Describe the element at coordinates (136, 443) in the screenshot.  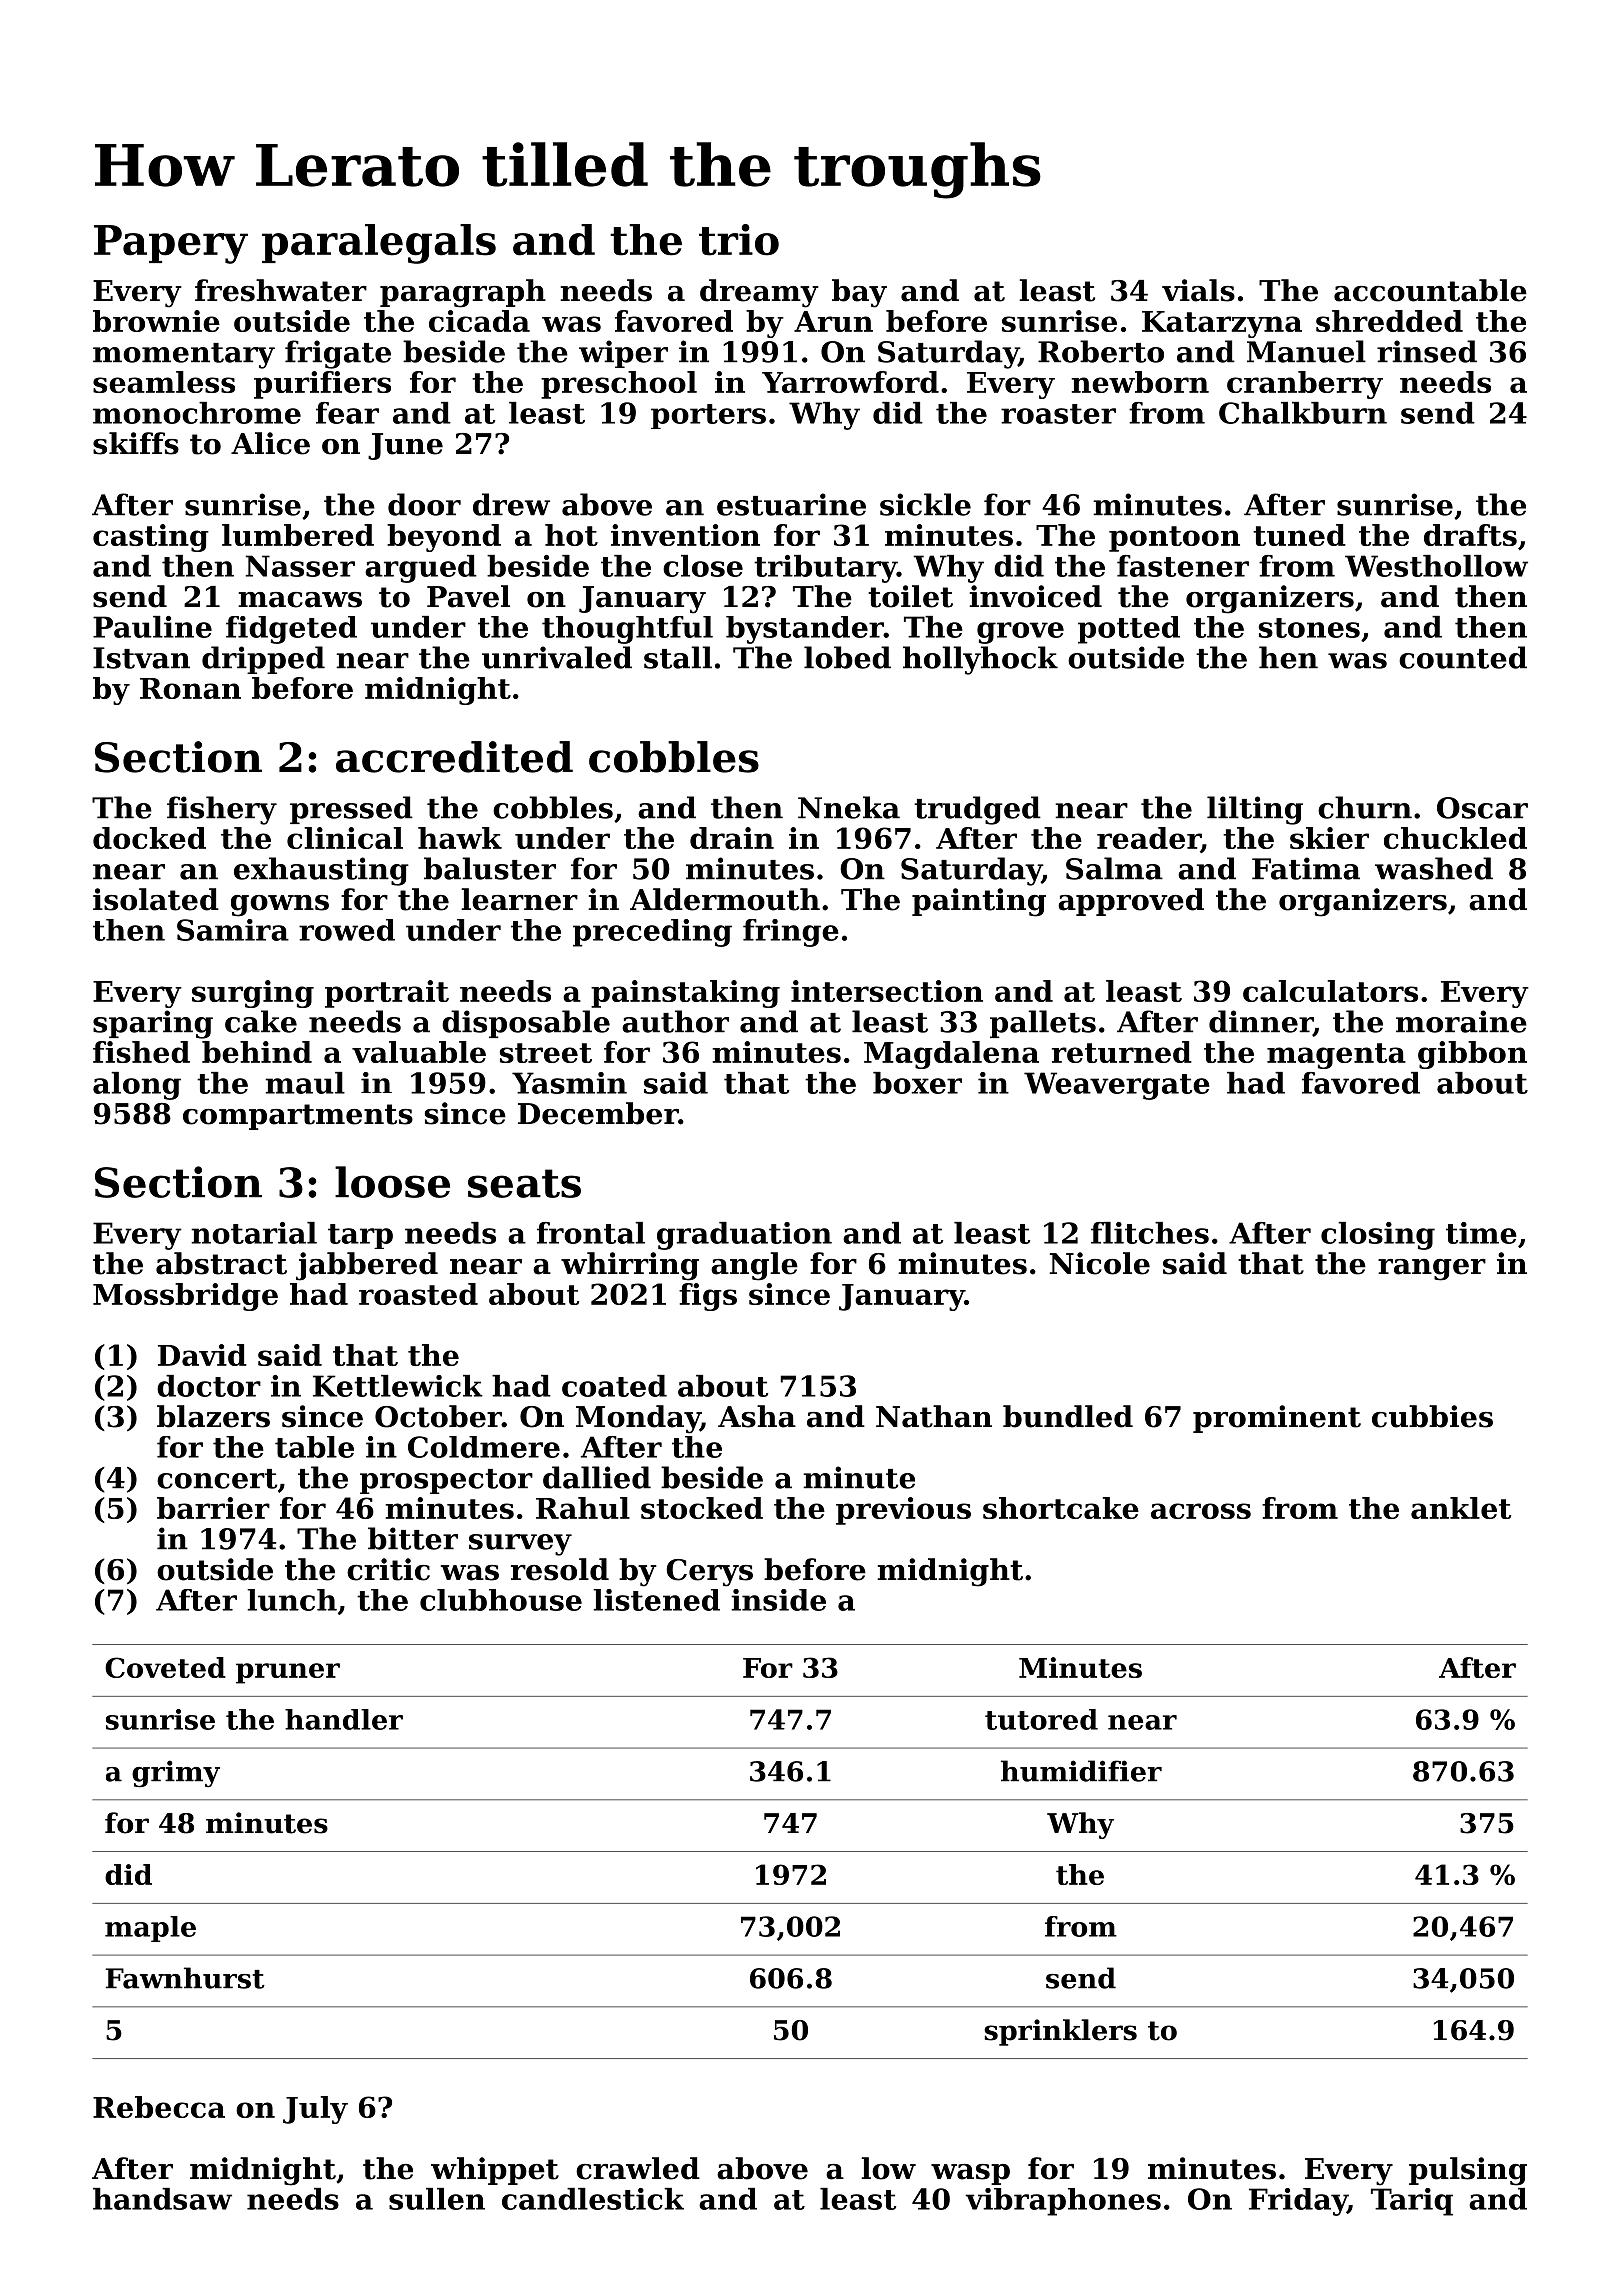
I see `skiffs` at that location.
